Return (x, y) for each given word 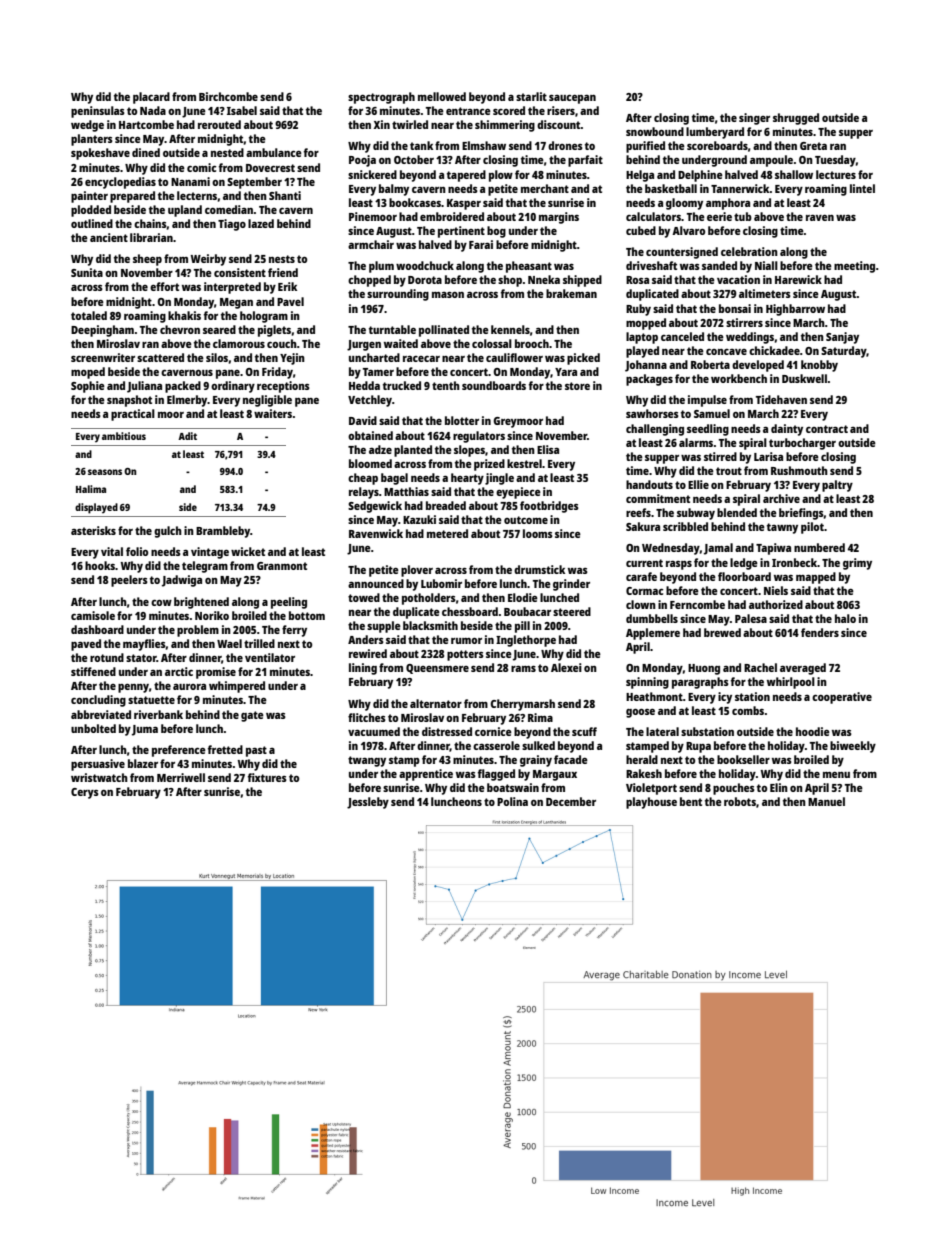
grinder (571, 585)
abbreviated (101, 714)
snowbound (655, 131)
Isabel (242, 110)
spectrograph (381, 98)
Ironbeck (794, 562)
